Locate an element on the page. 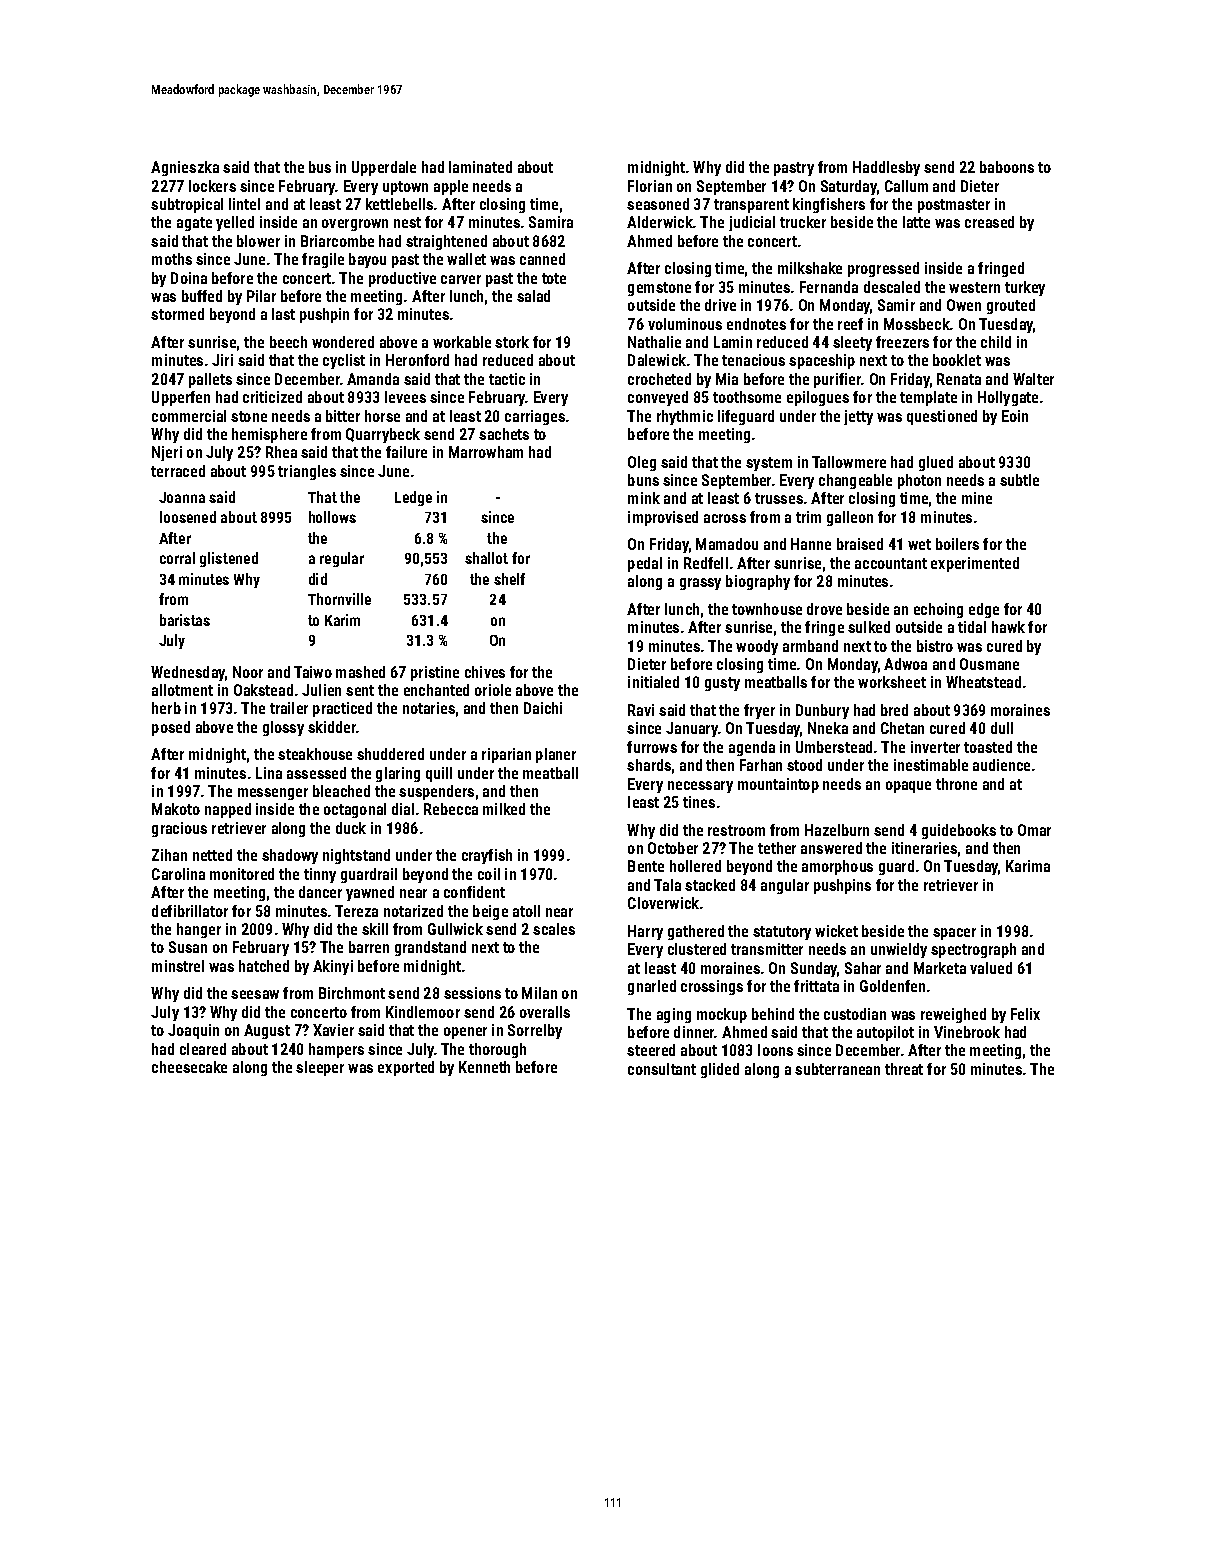 The image size is (1208, 1563). Thornville is located at coordinates (339, 599).
